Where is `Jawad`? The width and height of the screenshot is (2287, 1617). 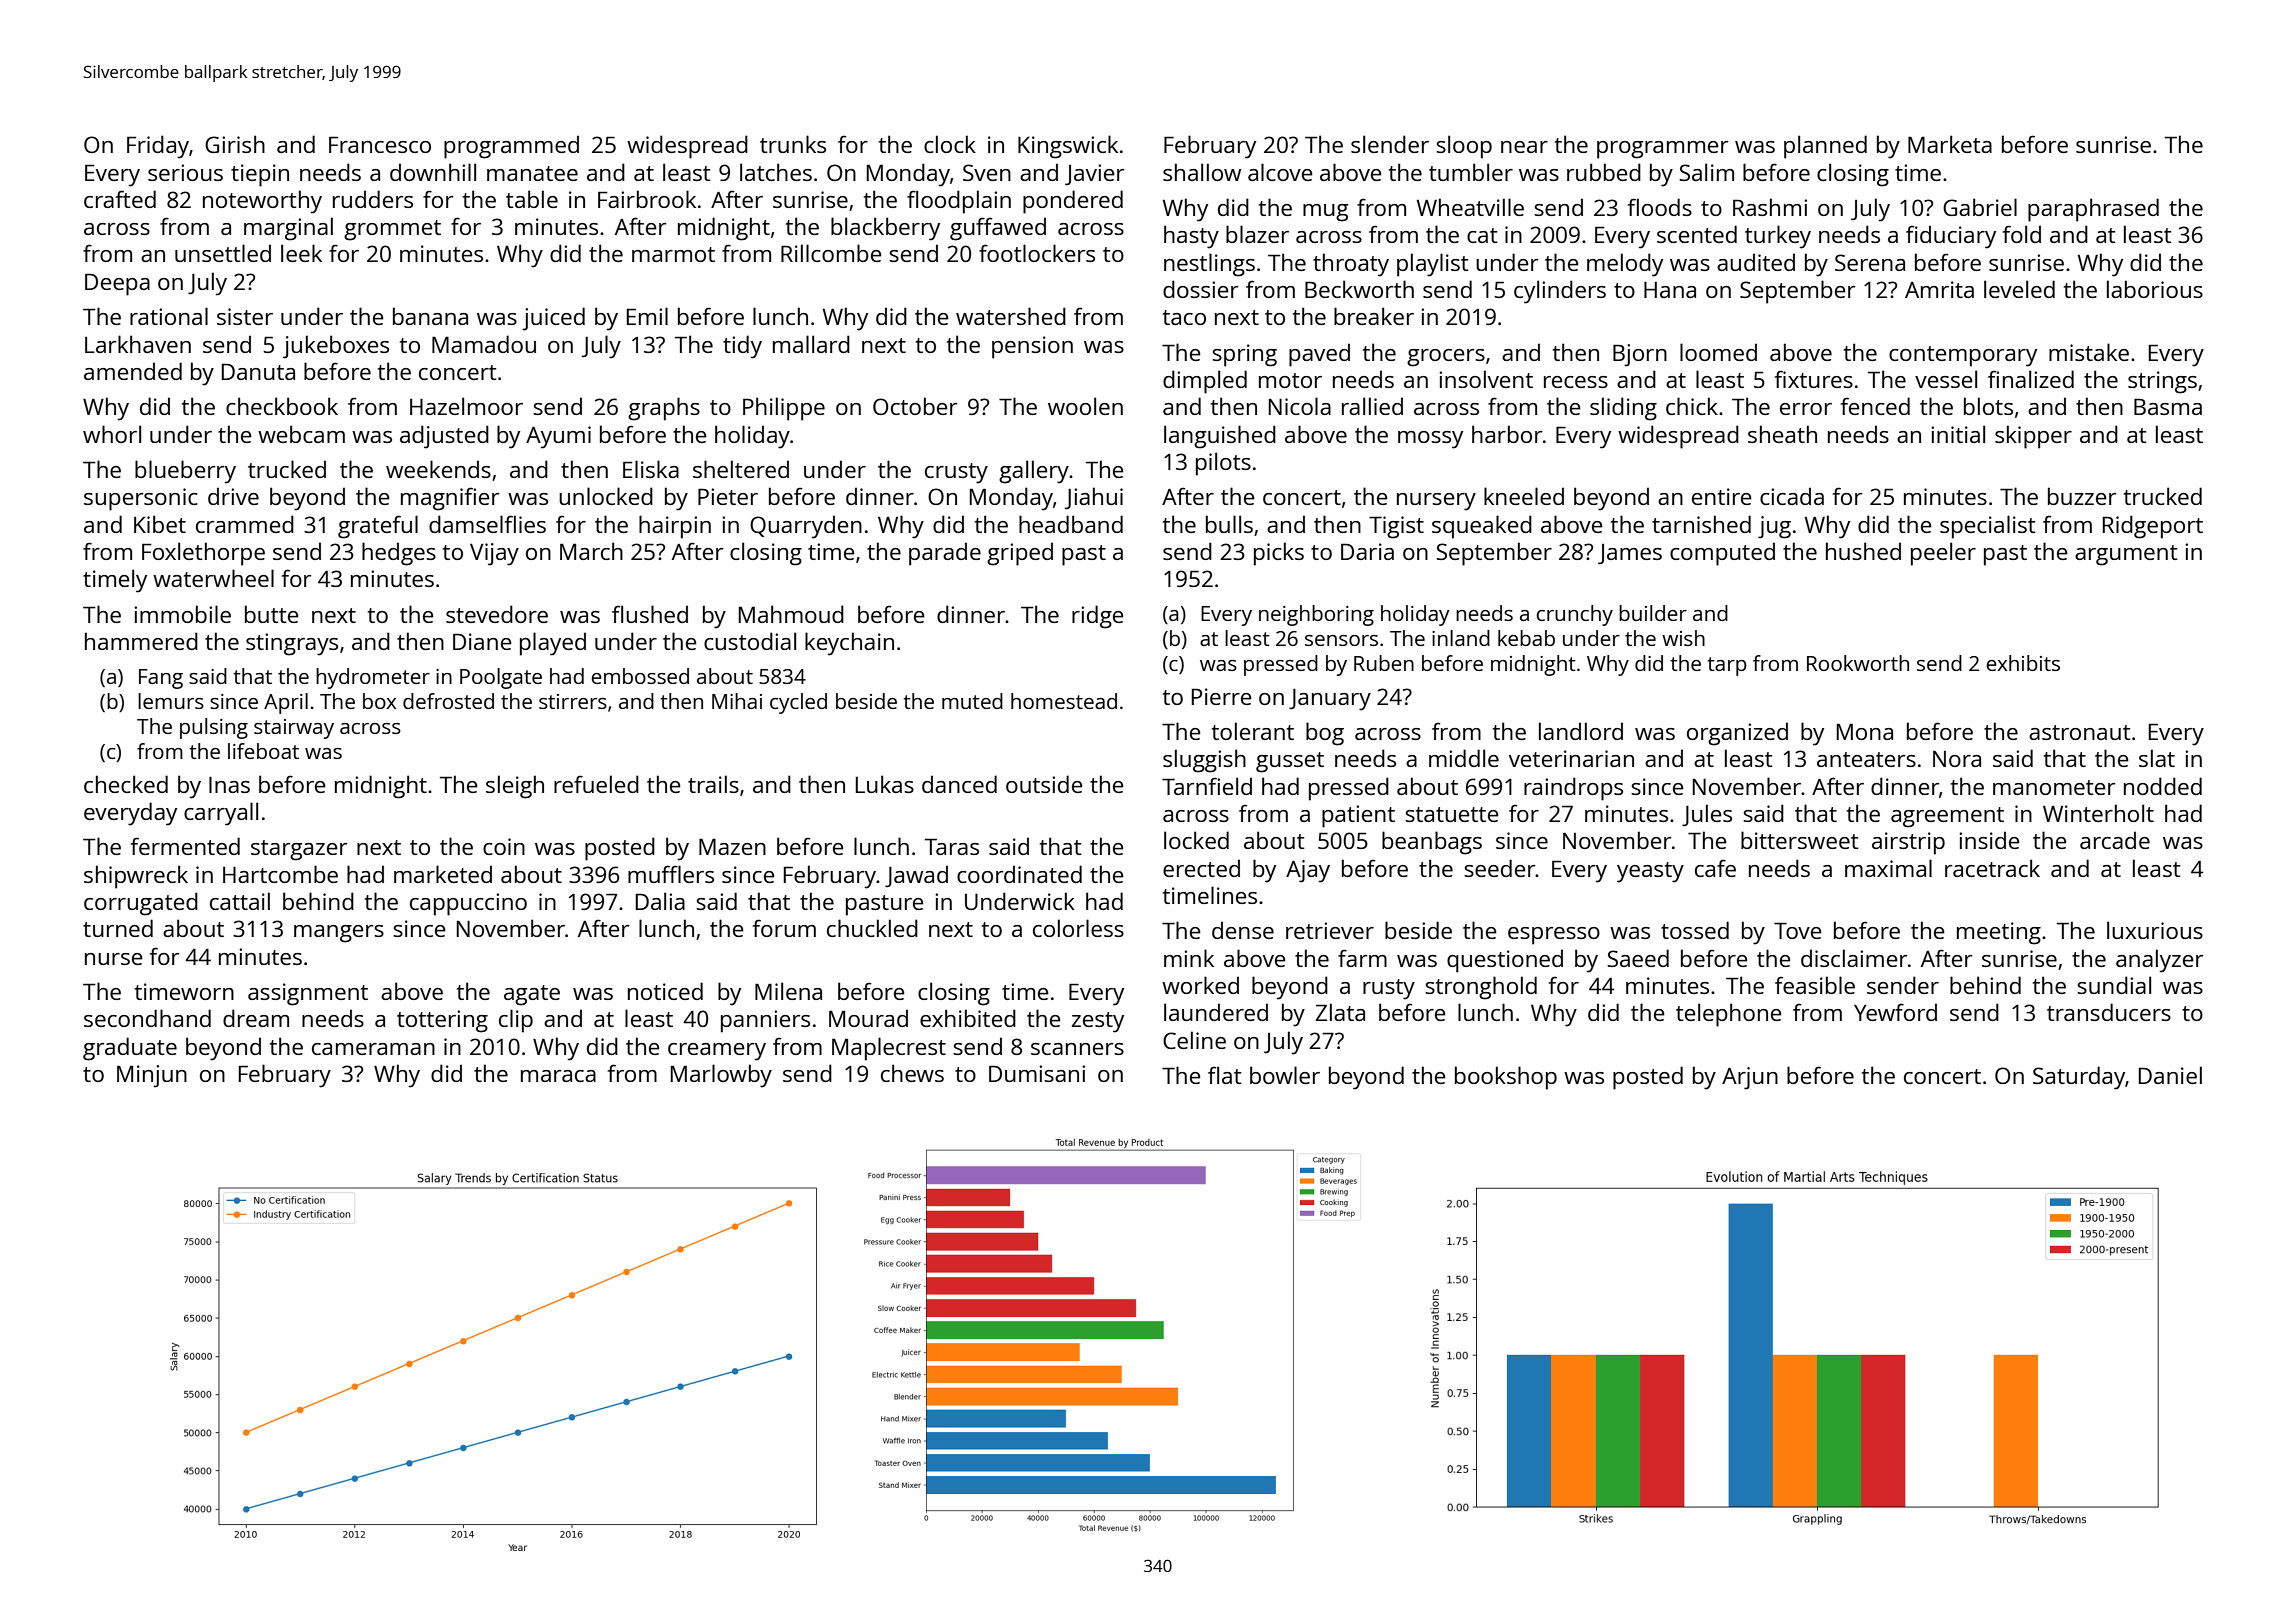 Jawad is located at coordinates (916, 876).
